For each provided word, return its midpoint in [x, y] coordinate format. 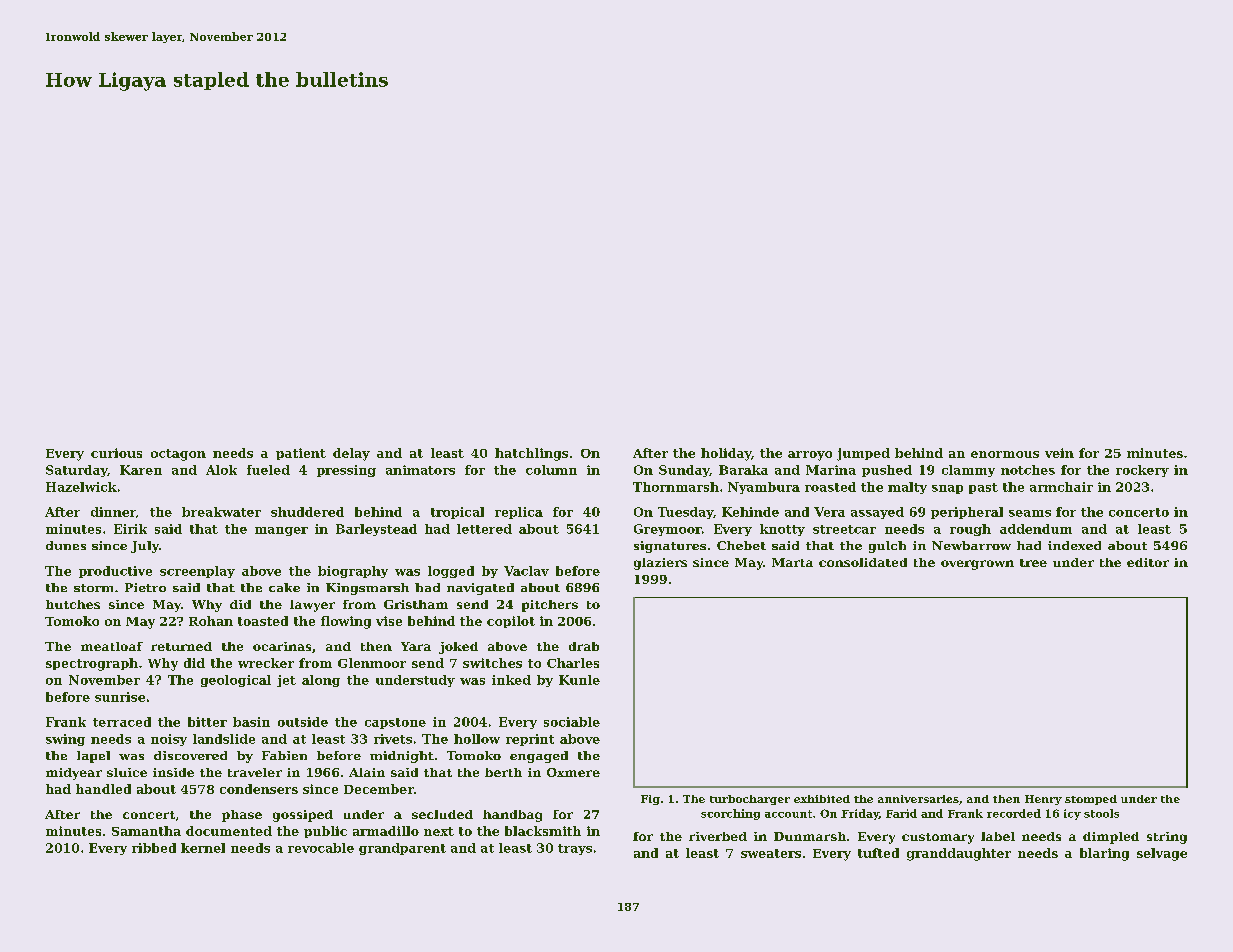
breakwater [221, 512]
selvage [1162, 854]
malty [907, 488]
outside [303, 722]
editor [1148, 562]
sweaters [771, 853]
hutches [73, 604]
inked [511, 680]
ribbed [154, 848]
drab [584, 646]
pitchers [550, 606]
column [551, 470]
